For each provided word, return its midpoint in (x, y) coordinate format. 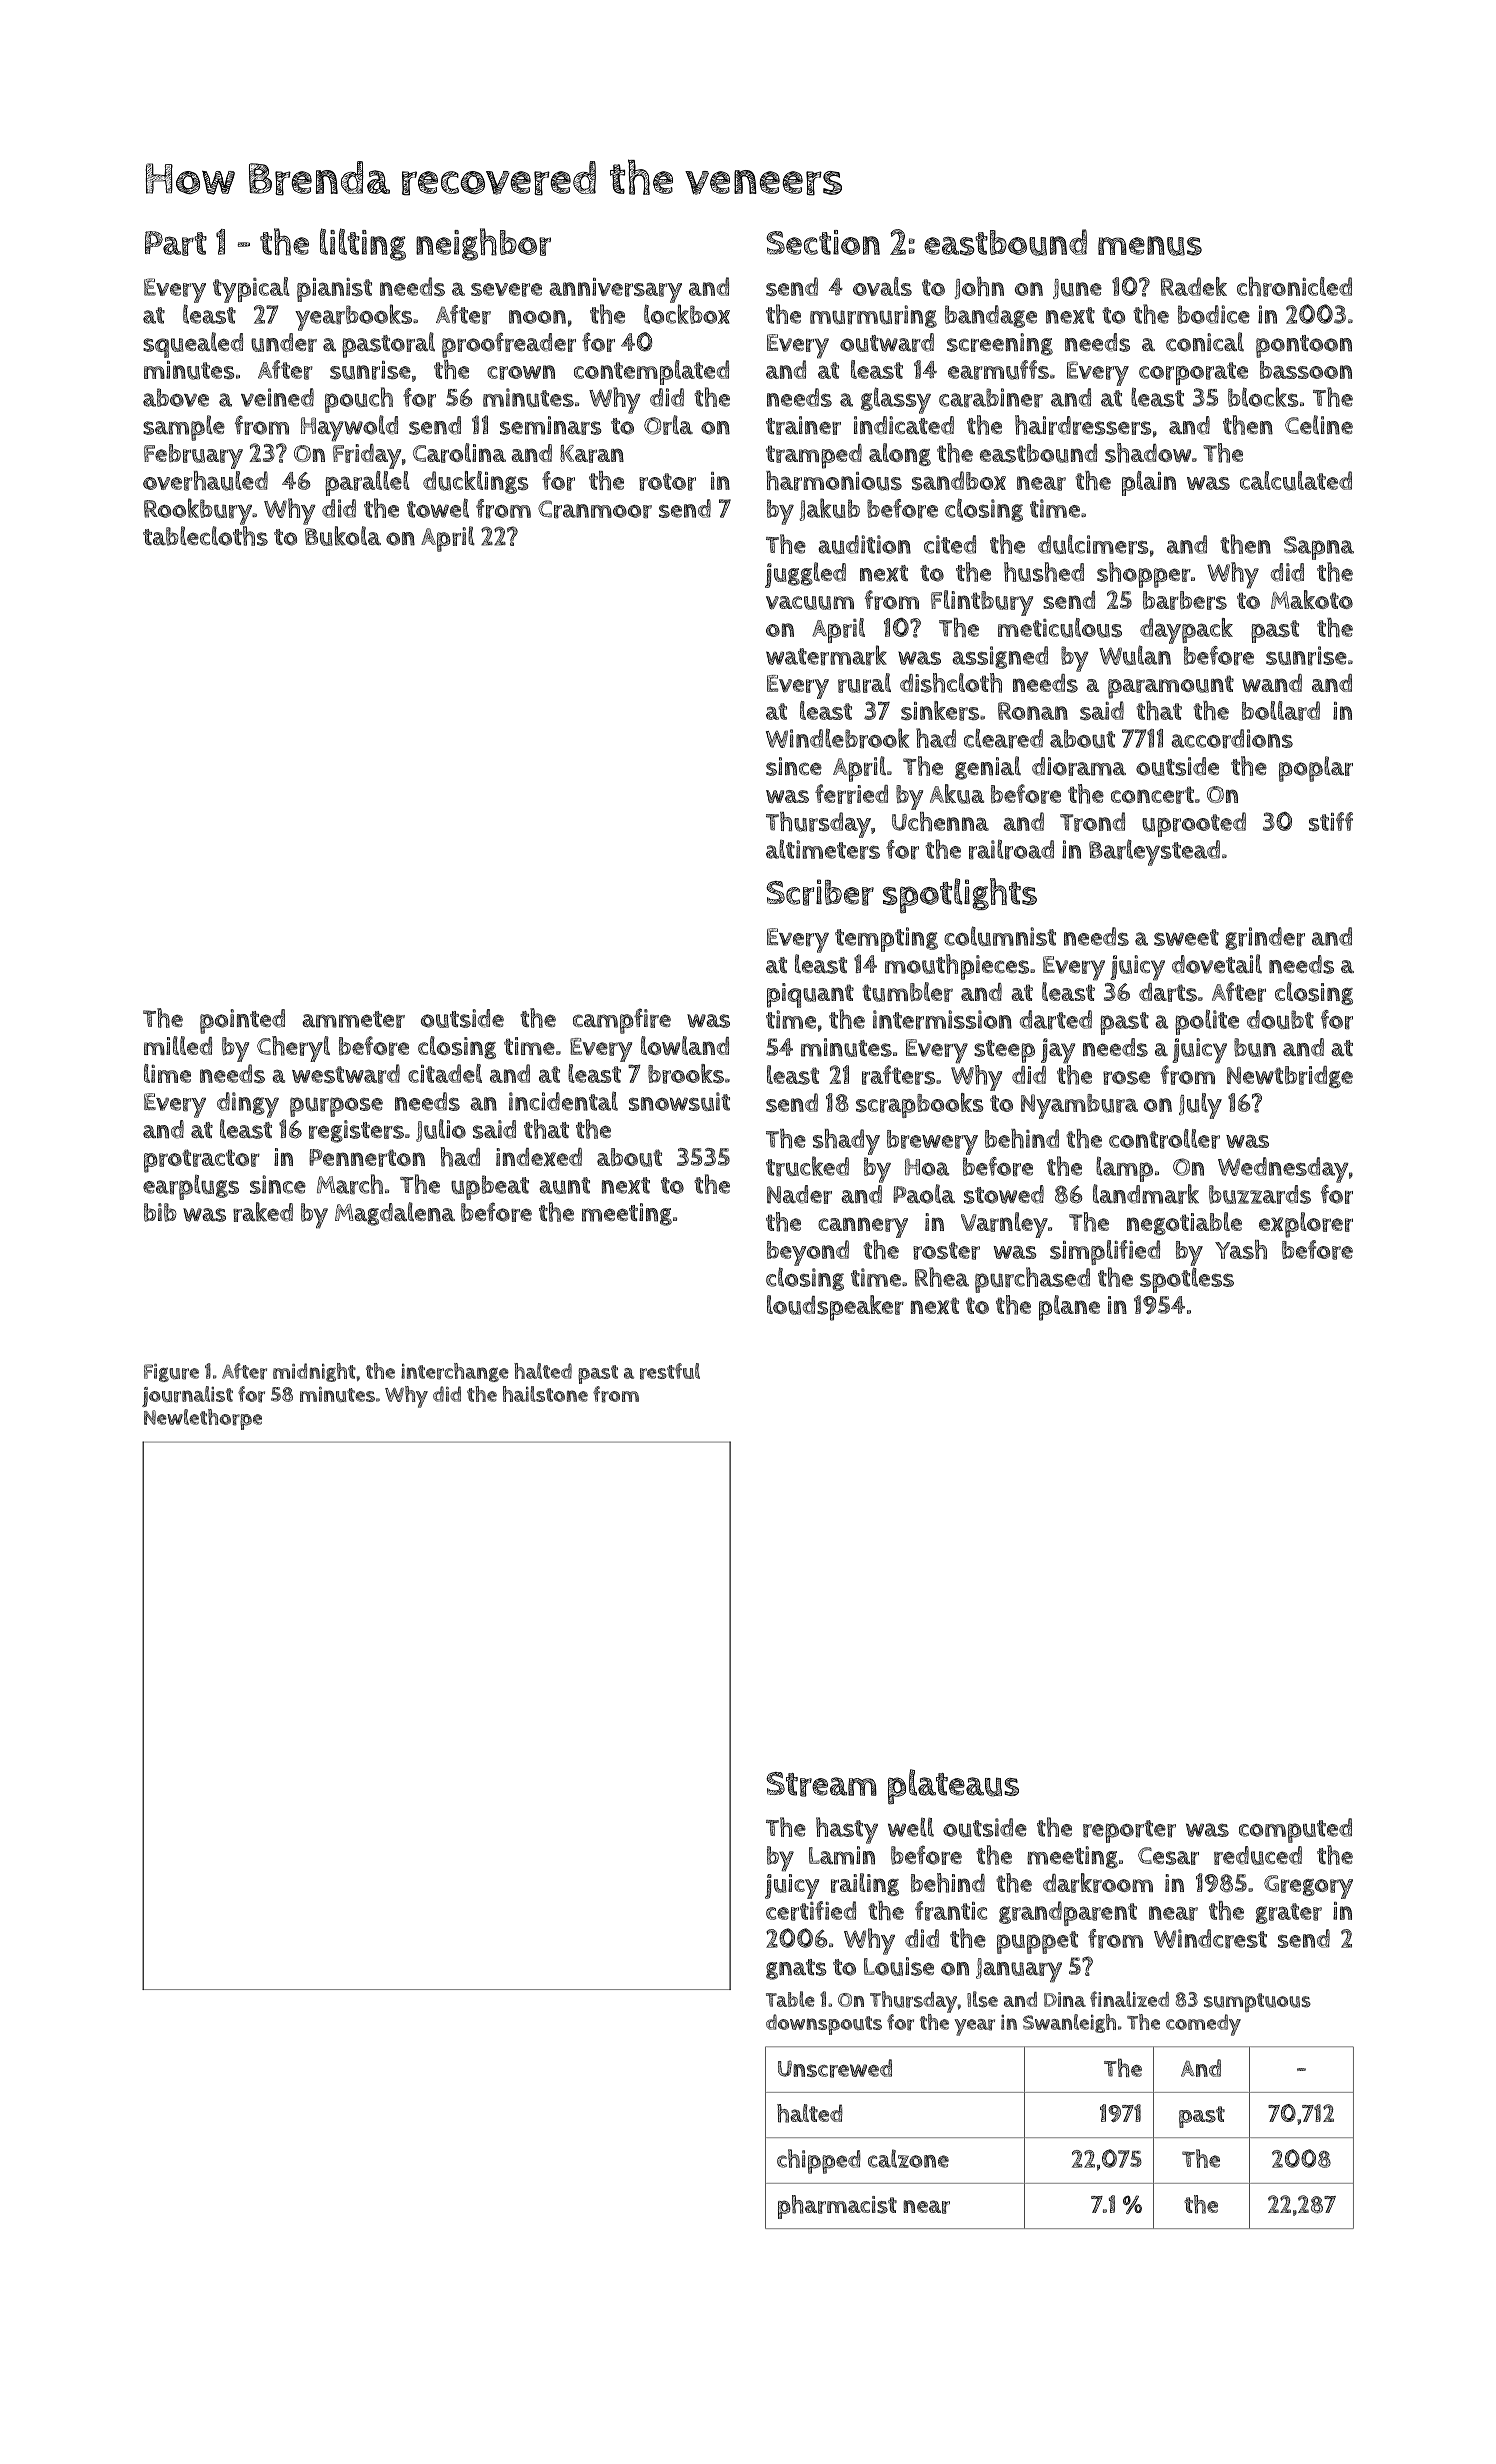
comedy (1203, 2025)
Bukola (343, 536)
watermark (826, 655)
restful (670, 1371)
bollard (1281, 711)
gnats (796, 1969)
